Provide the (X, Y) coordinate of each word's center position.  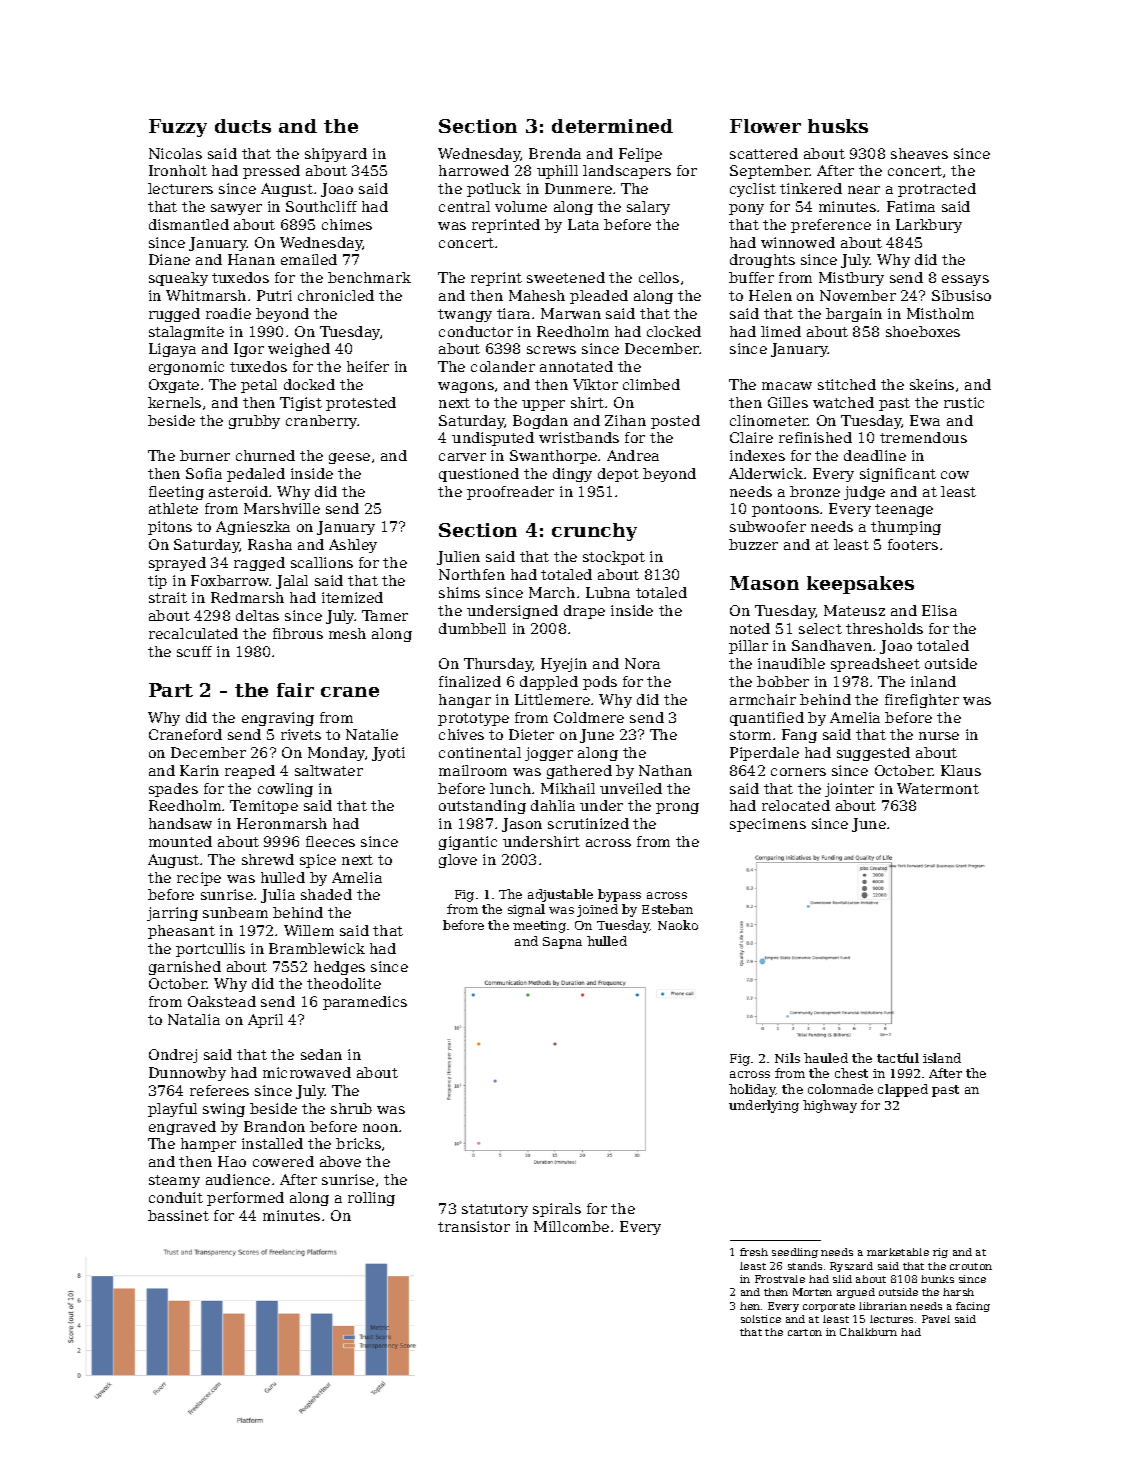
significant (898, 475)
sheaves (919, 153)
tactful (898, 1058)
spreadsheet (875, 665)
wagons (466, 387)
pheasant (181, 932)
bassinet (178, 1215)
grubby (254, 422)
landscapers (627, 172)
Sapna (562, 943)
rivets (301, 734)
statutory (495, 1210)
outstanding (482, 807)
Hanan (251, 259)
